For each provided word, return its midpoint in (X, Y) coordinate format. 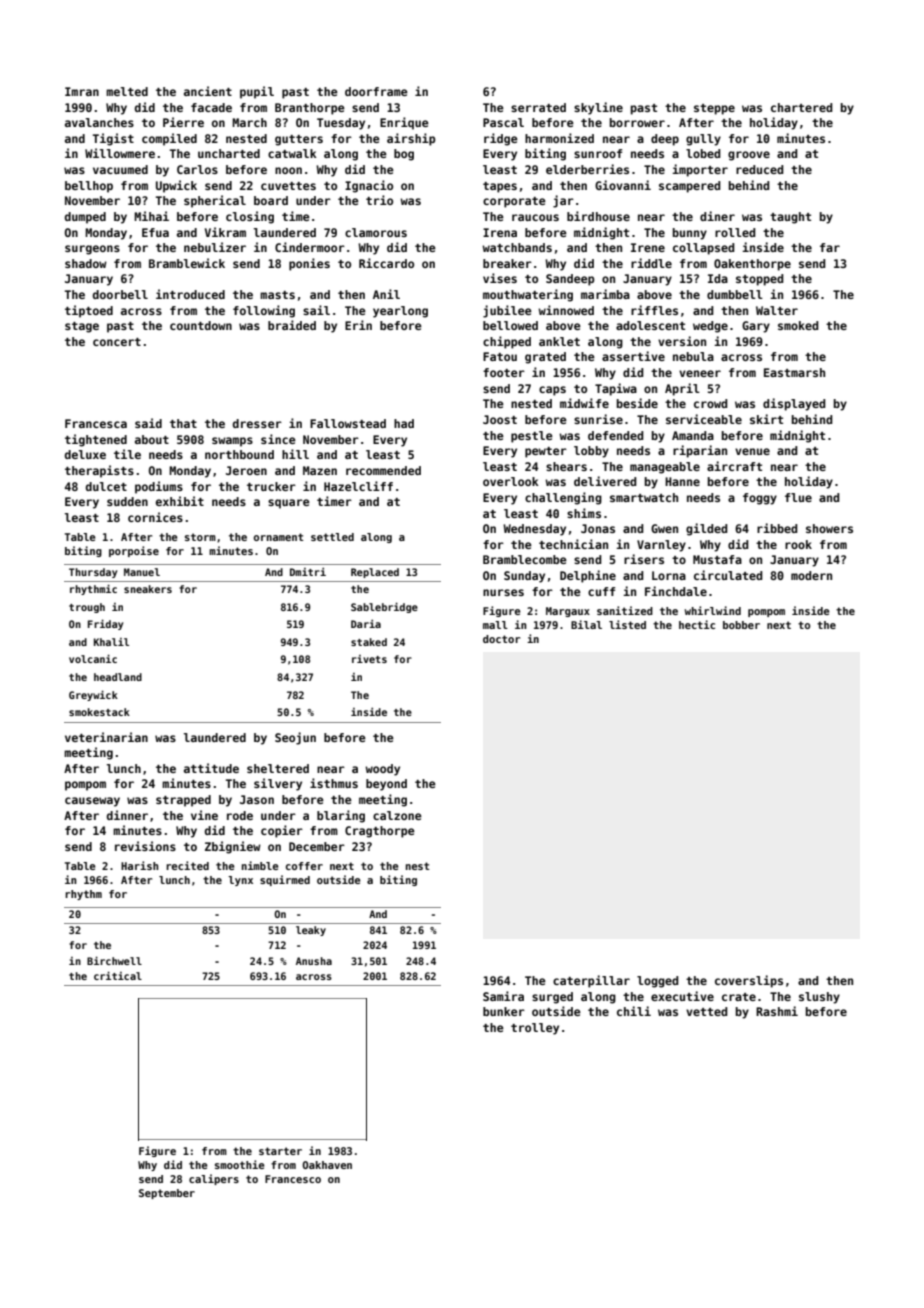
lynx (240, 881)
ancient (208, 91)
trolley (535, 1029)
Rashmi (777, 1011)
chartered (802, 107)
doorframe (376, 91)
